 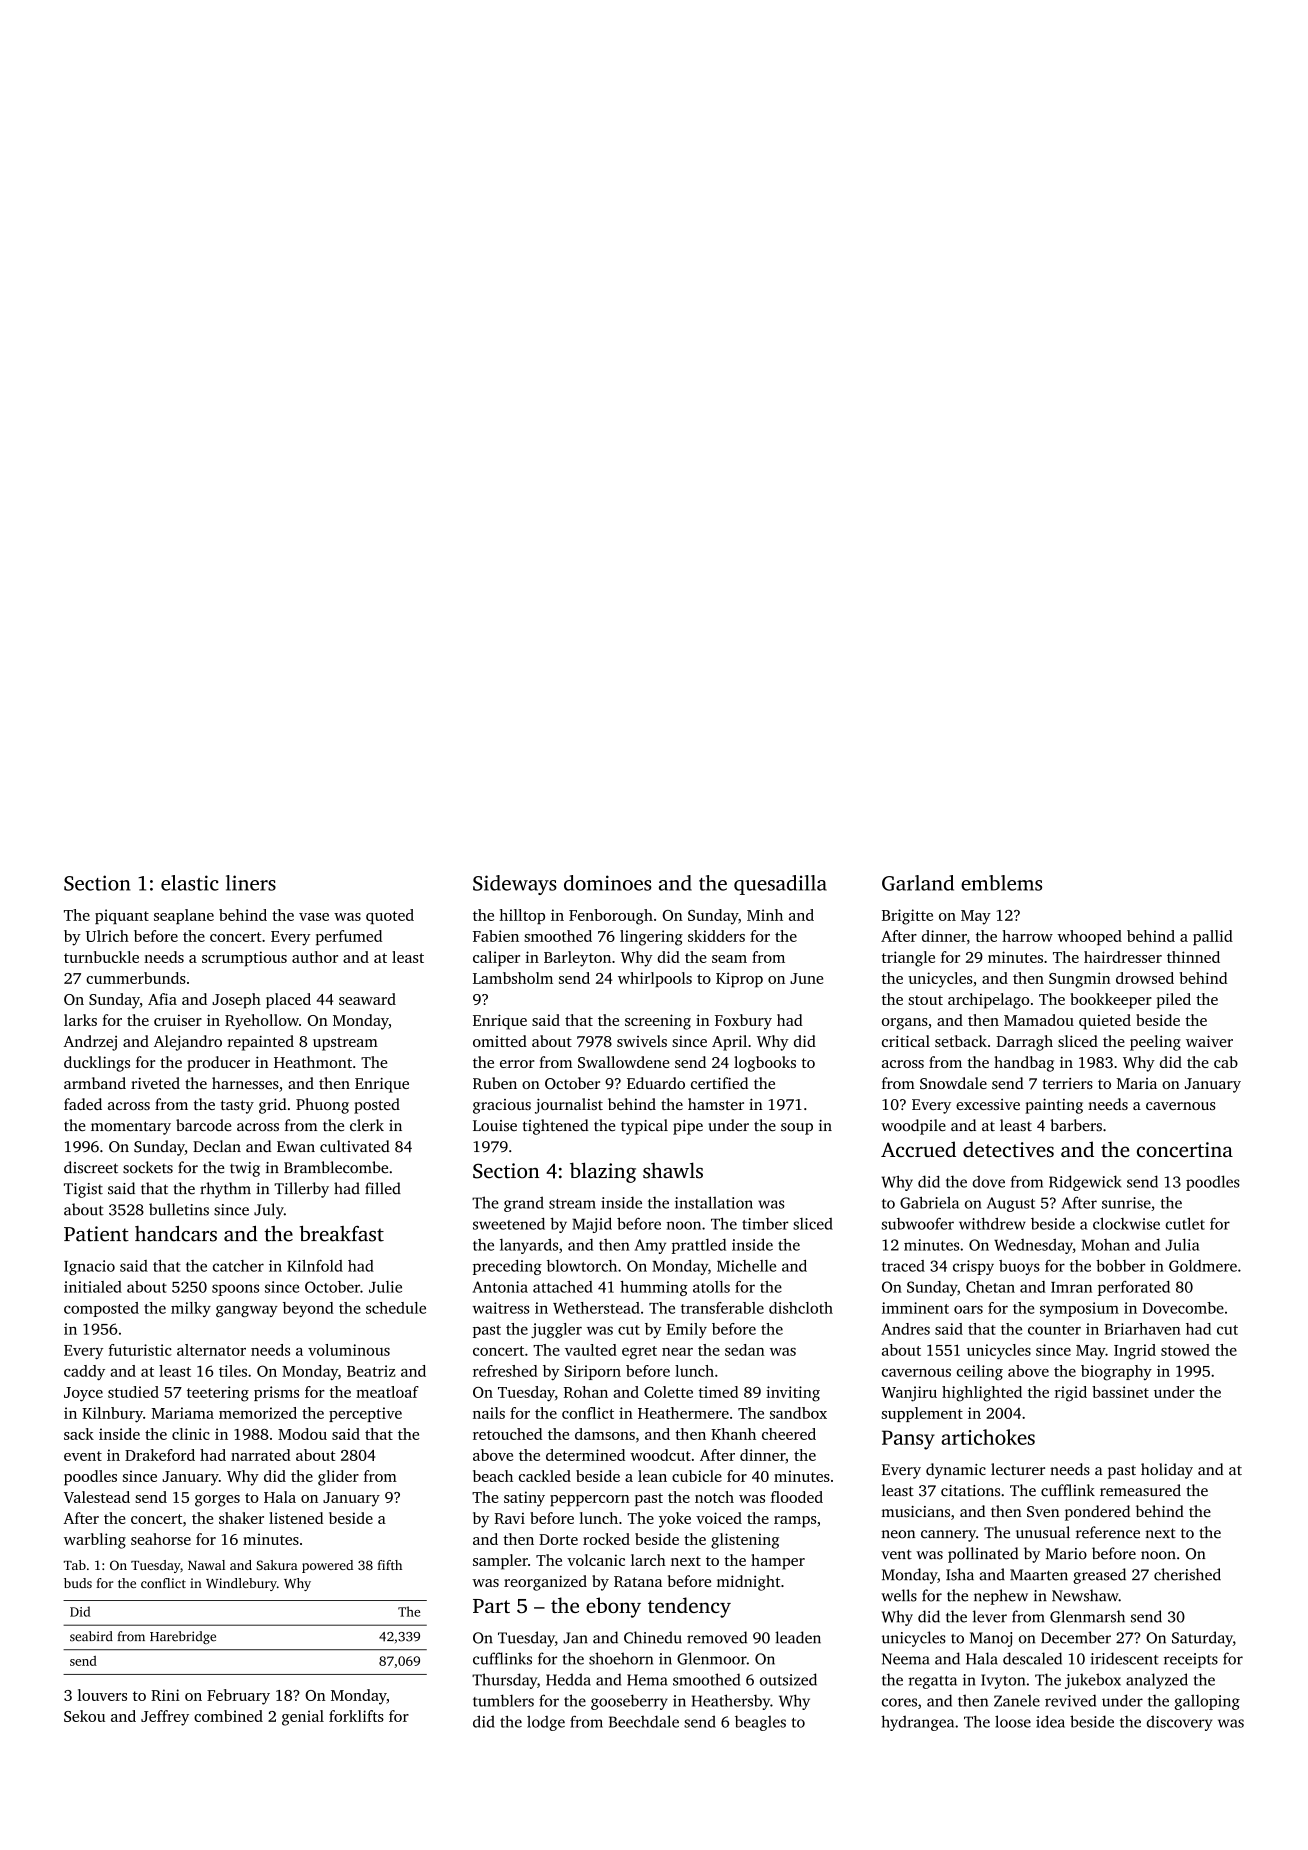 I want to click on reference, so click(x=1108, y=1532).
